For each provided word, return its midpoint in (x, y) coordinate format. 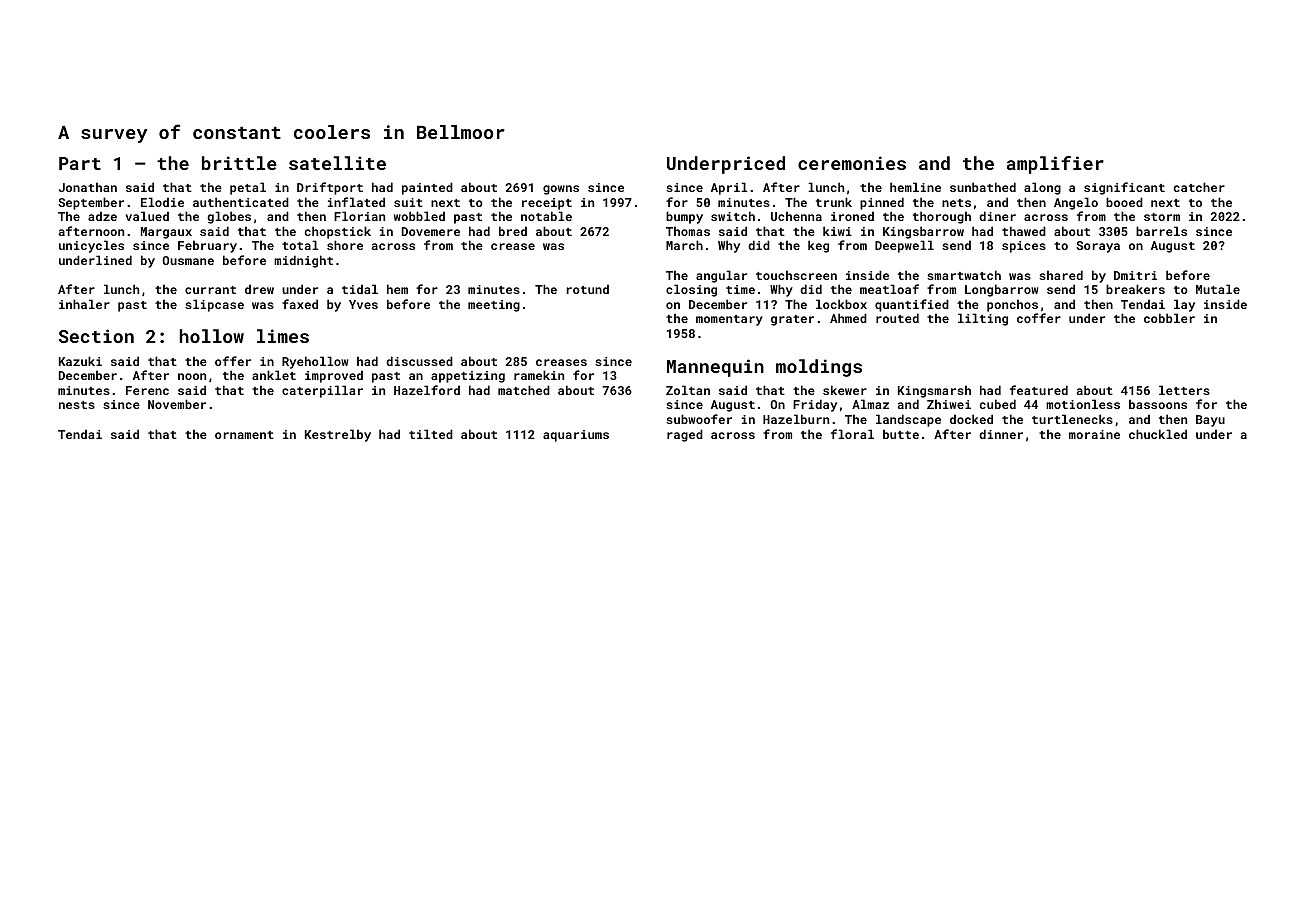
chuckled (1158, 434)
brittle (239, 163)
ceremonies (852, 163)
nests (77, 405)
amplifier (1055, 165)
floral (852, 434)
